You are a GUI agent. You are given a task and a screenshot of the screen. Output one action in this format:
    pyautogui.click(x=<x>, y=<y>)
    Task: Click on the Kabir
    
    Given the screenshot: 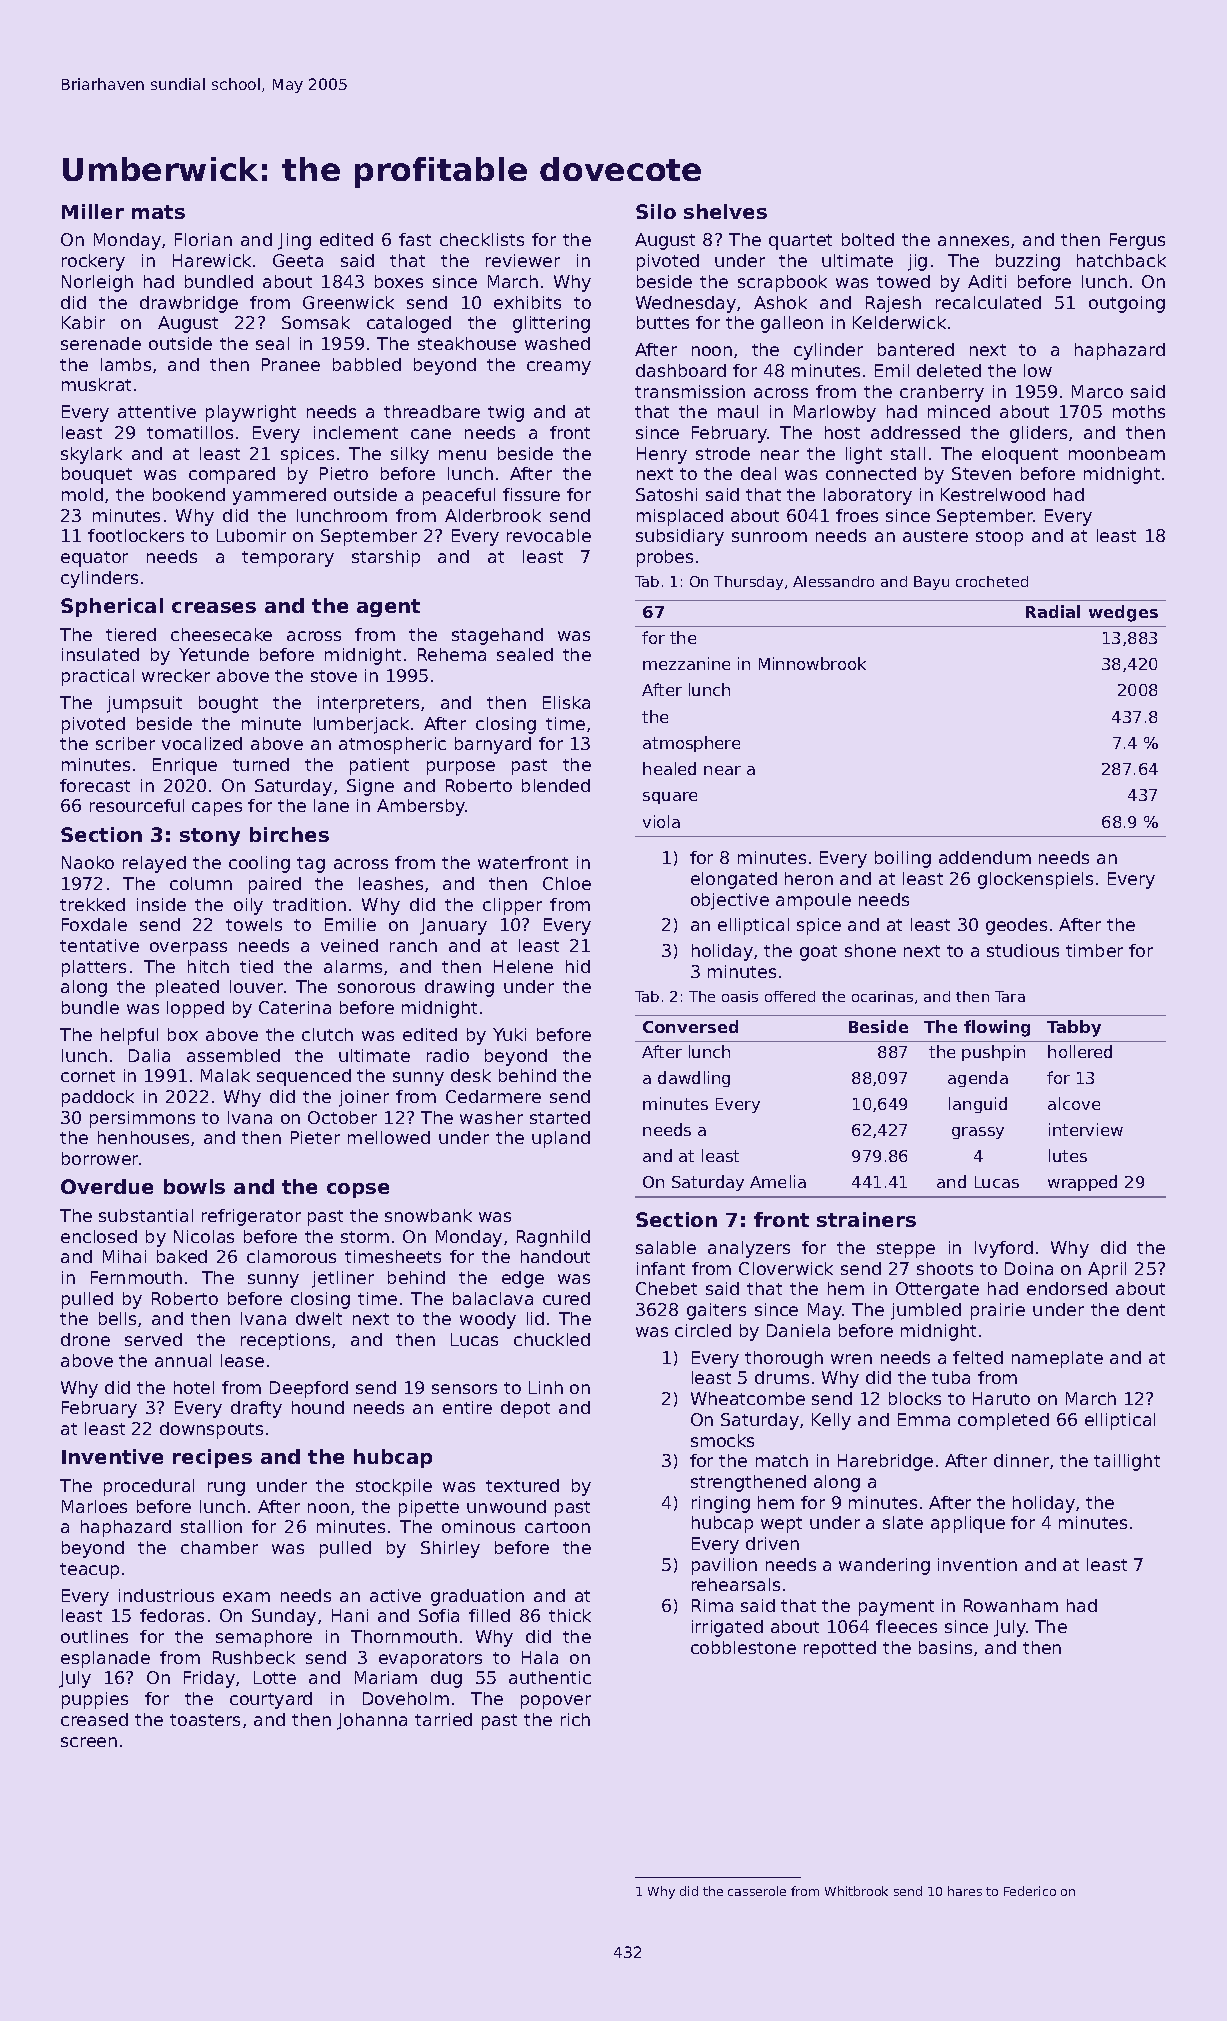 What is the action you would take?
    pyautogui.click(x=83, y=322)
